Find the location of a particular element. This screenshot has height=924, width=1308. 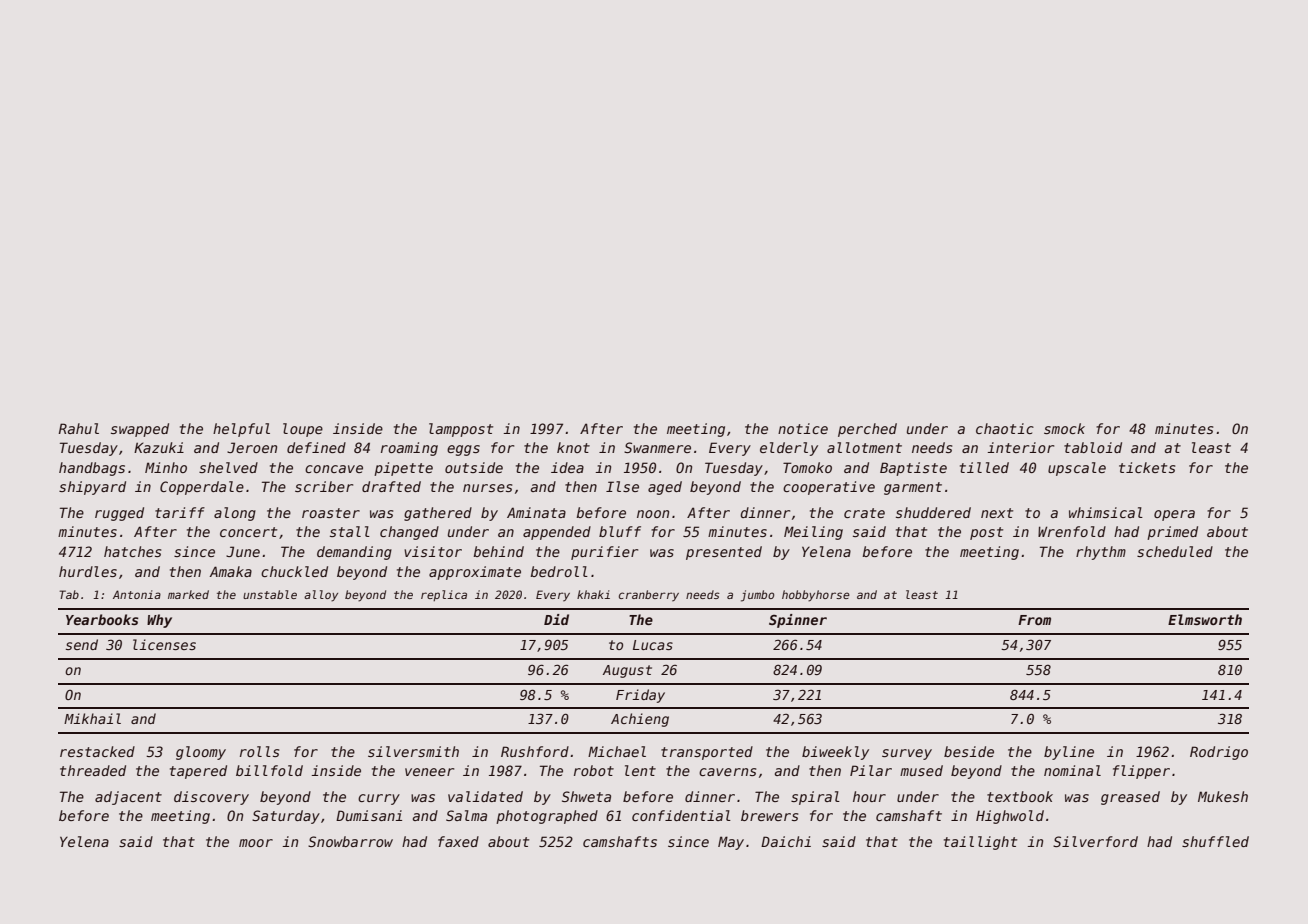

Swanmere is located at coordinates (657, 447).
